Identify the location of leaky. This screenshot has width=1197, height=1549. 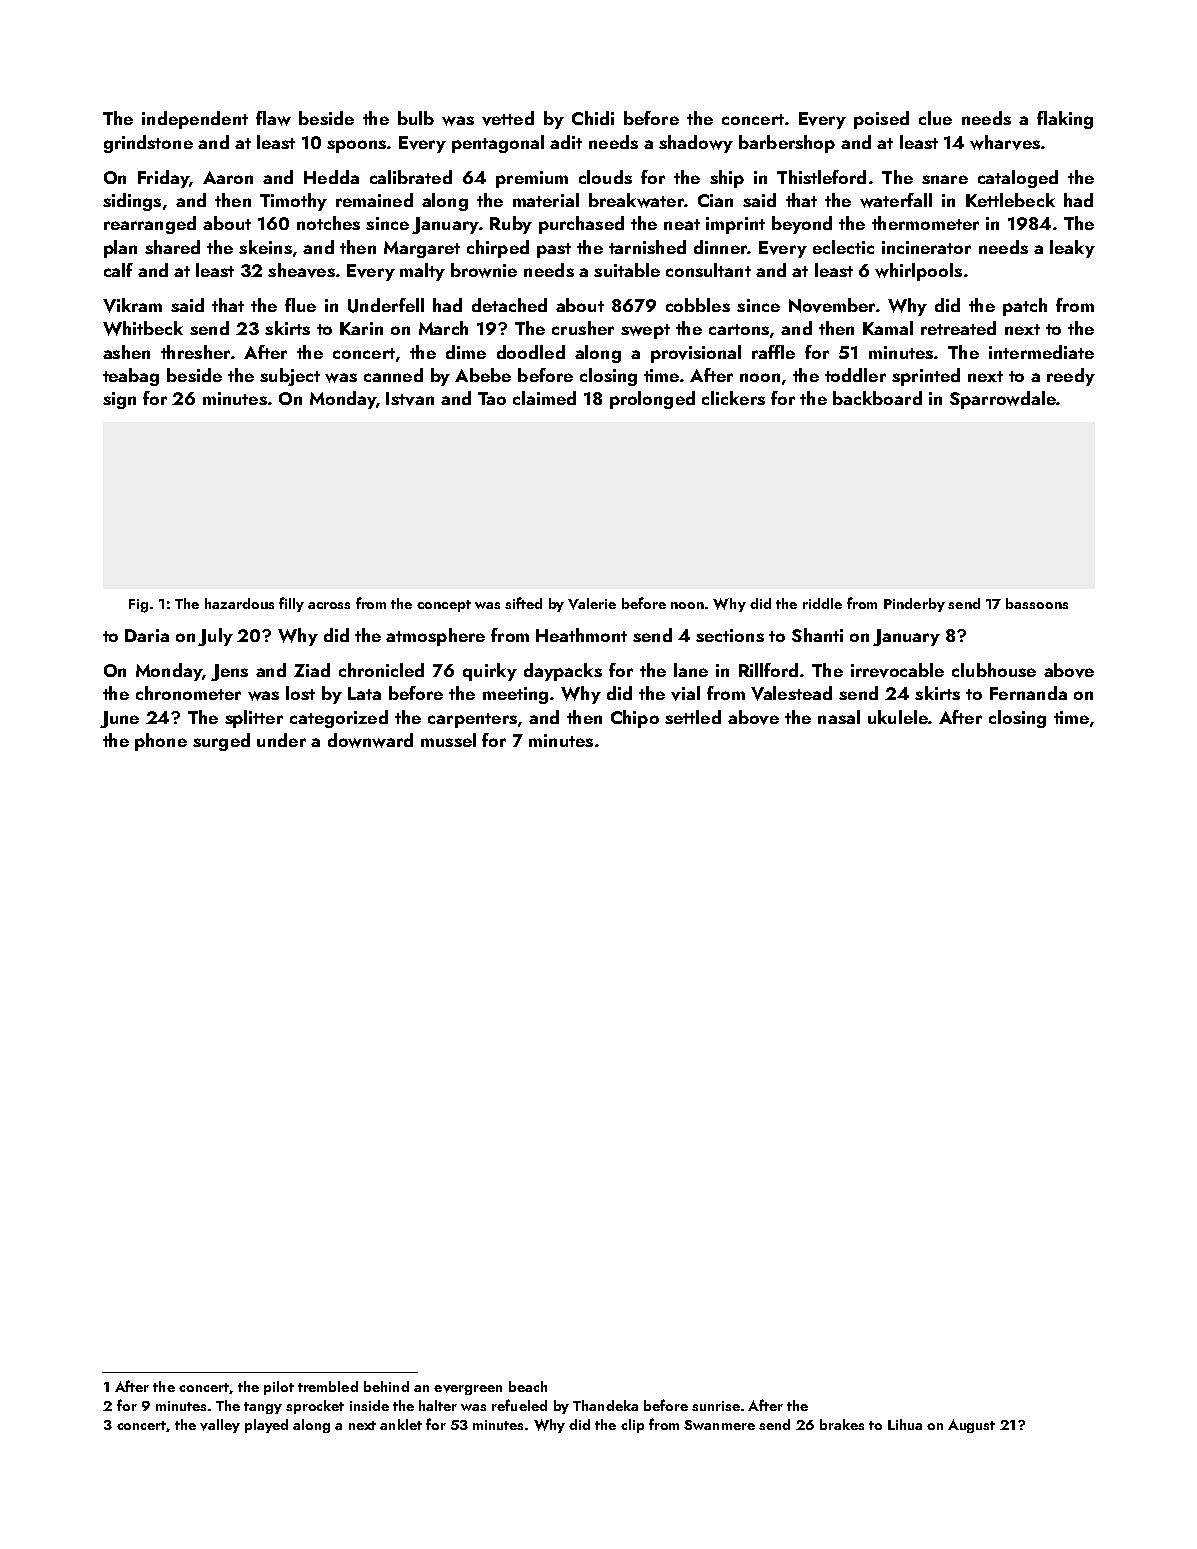
(1072, 249).
